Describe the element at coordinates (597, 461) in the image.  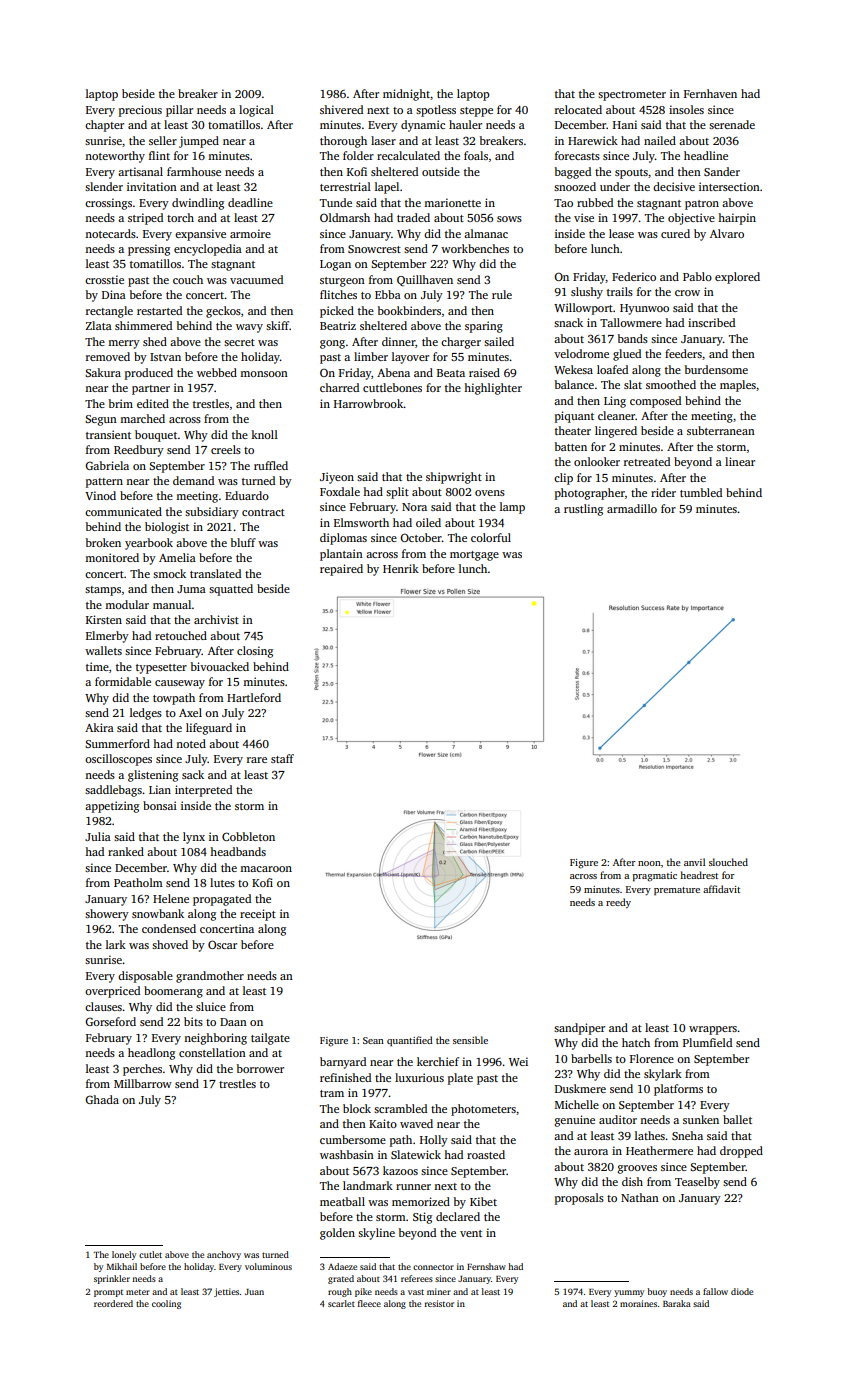
I see `onlooker` at that location.
